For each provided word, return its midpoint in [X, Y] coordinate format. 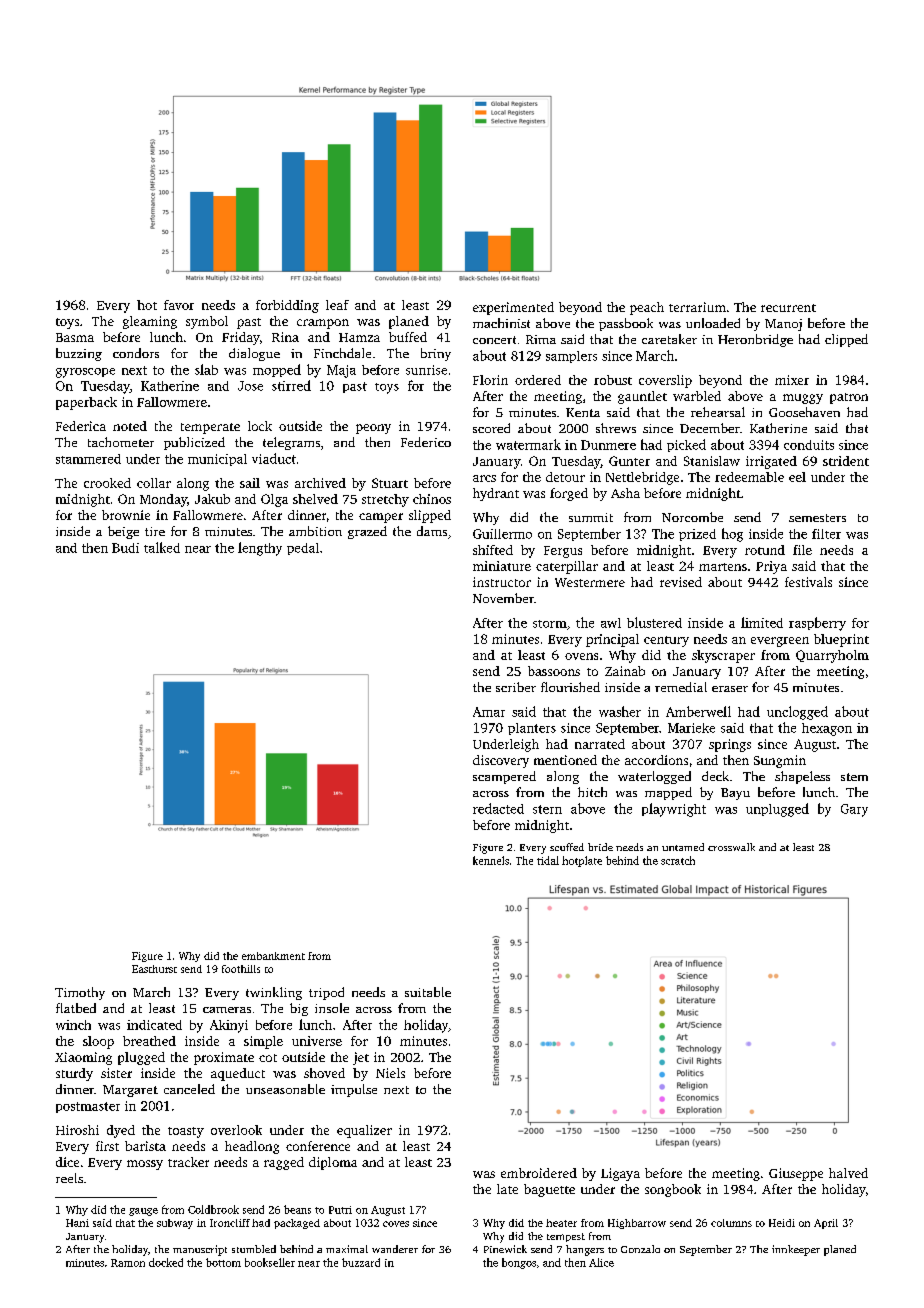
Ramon [128, 1263]
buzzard [361, 1262]
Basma [75, 337]
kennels [491, 860]
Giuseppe [796, 1174]
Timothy [80, 993]
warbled [697, 396]
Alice [601, 1262]
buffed [408, 337]
